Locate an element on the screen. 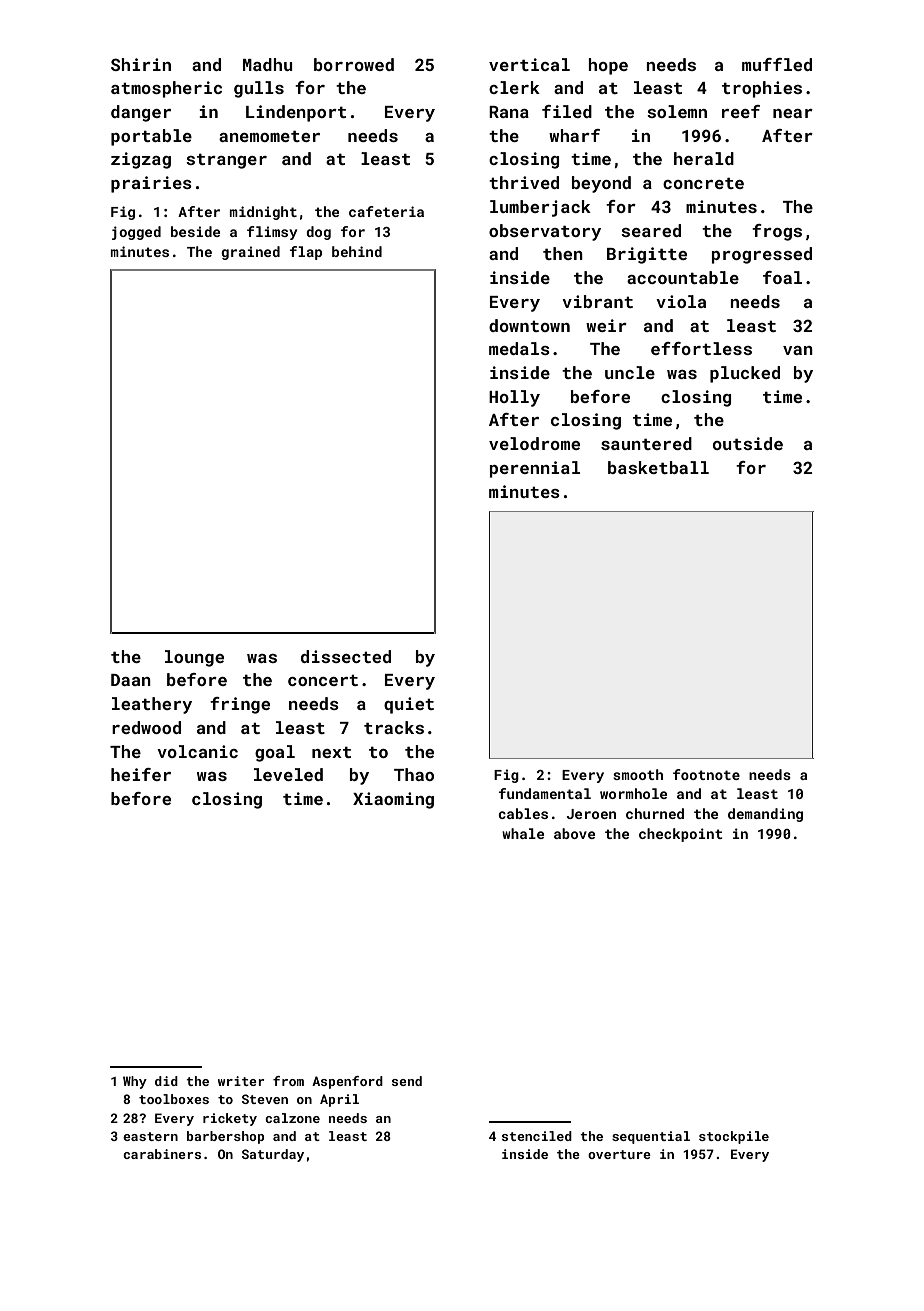 The height and width of the screenshot is (1311, 924). muffled is located at coordinates (777, 64).
